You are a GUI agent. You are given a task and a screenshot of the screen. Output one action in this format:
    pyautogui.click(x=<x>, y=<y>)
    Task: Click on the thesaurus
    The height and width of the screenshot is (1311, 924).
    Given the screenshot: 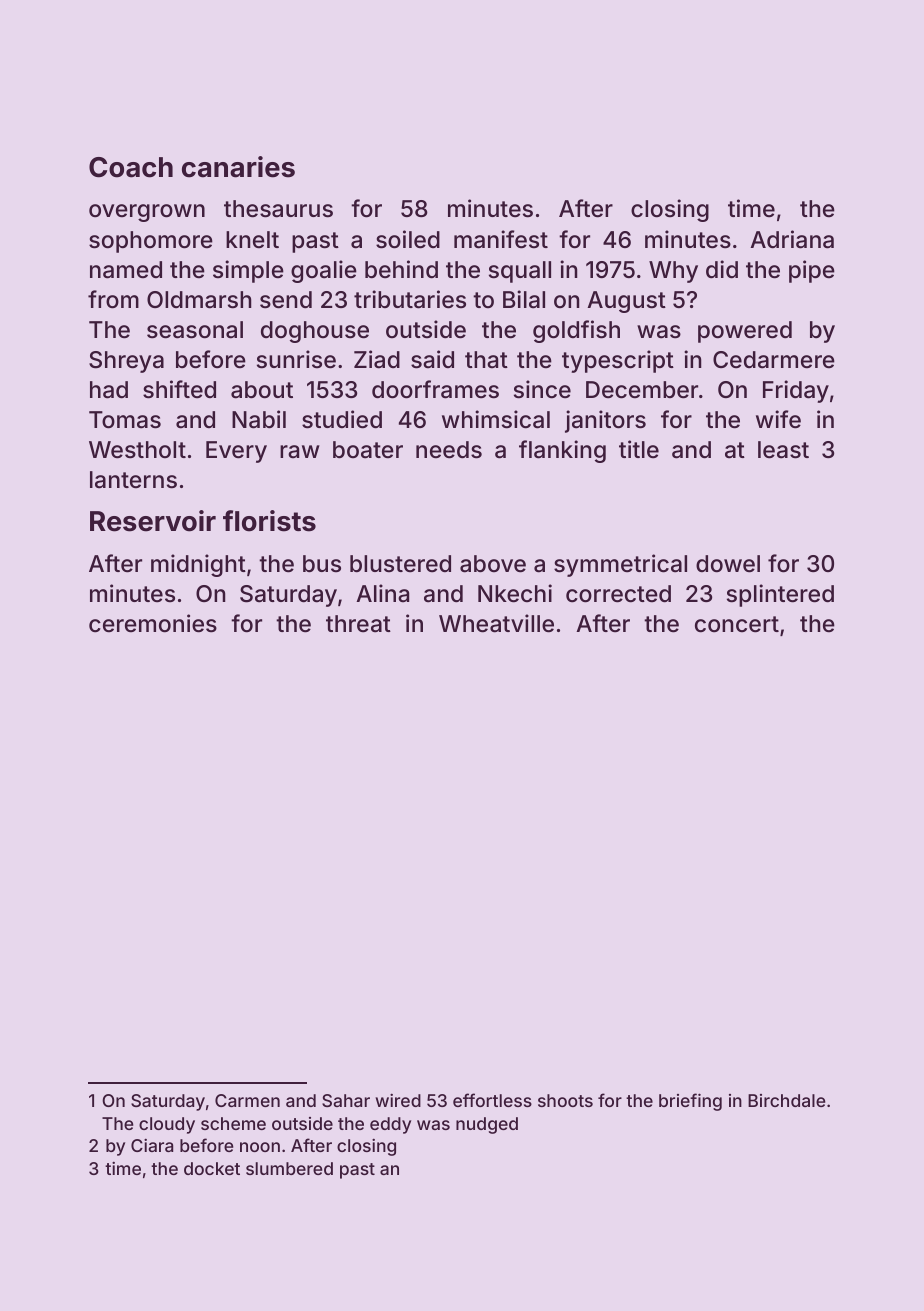 What is the action you would take?
    pyautogui.click(x=278, y=209)
